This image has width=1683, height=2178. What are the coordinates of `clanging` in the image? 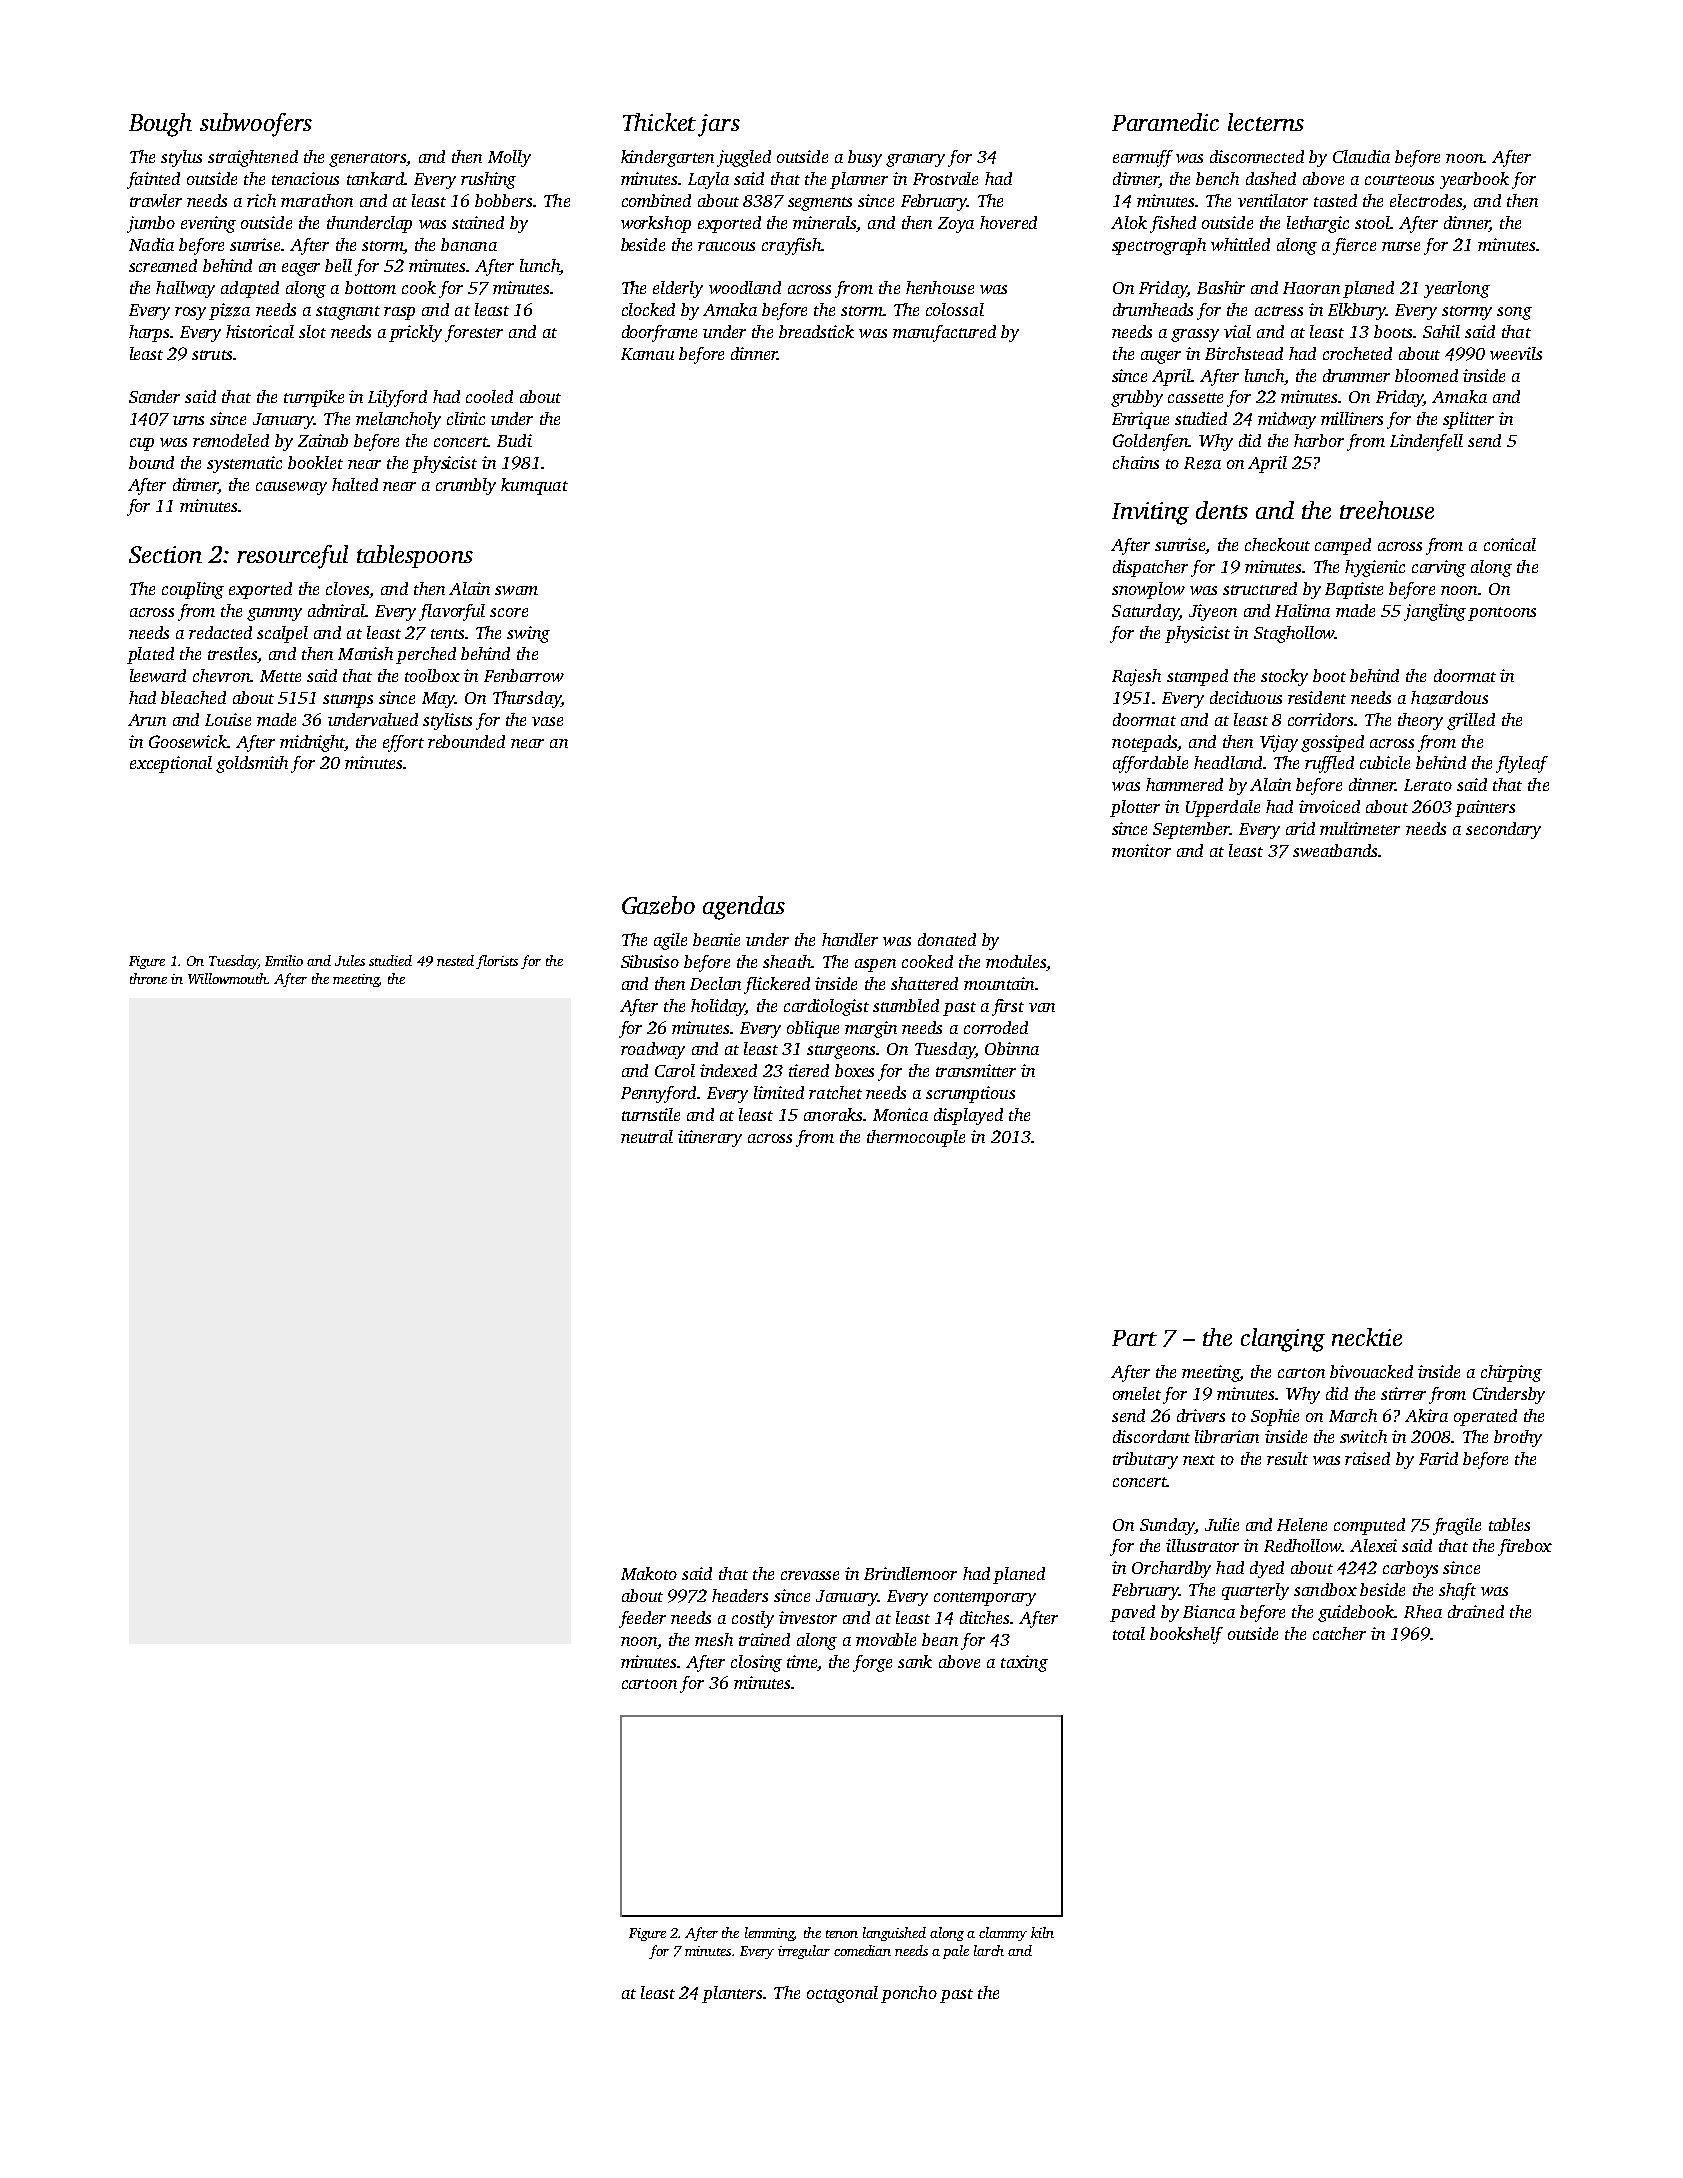 It's located at (1283, 1340).
